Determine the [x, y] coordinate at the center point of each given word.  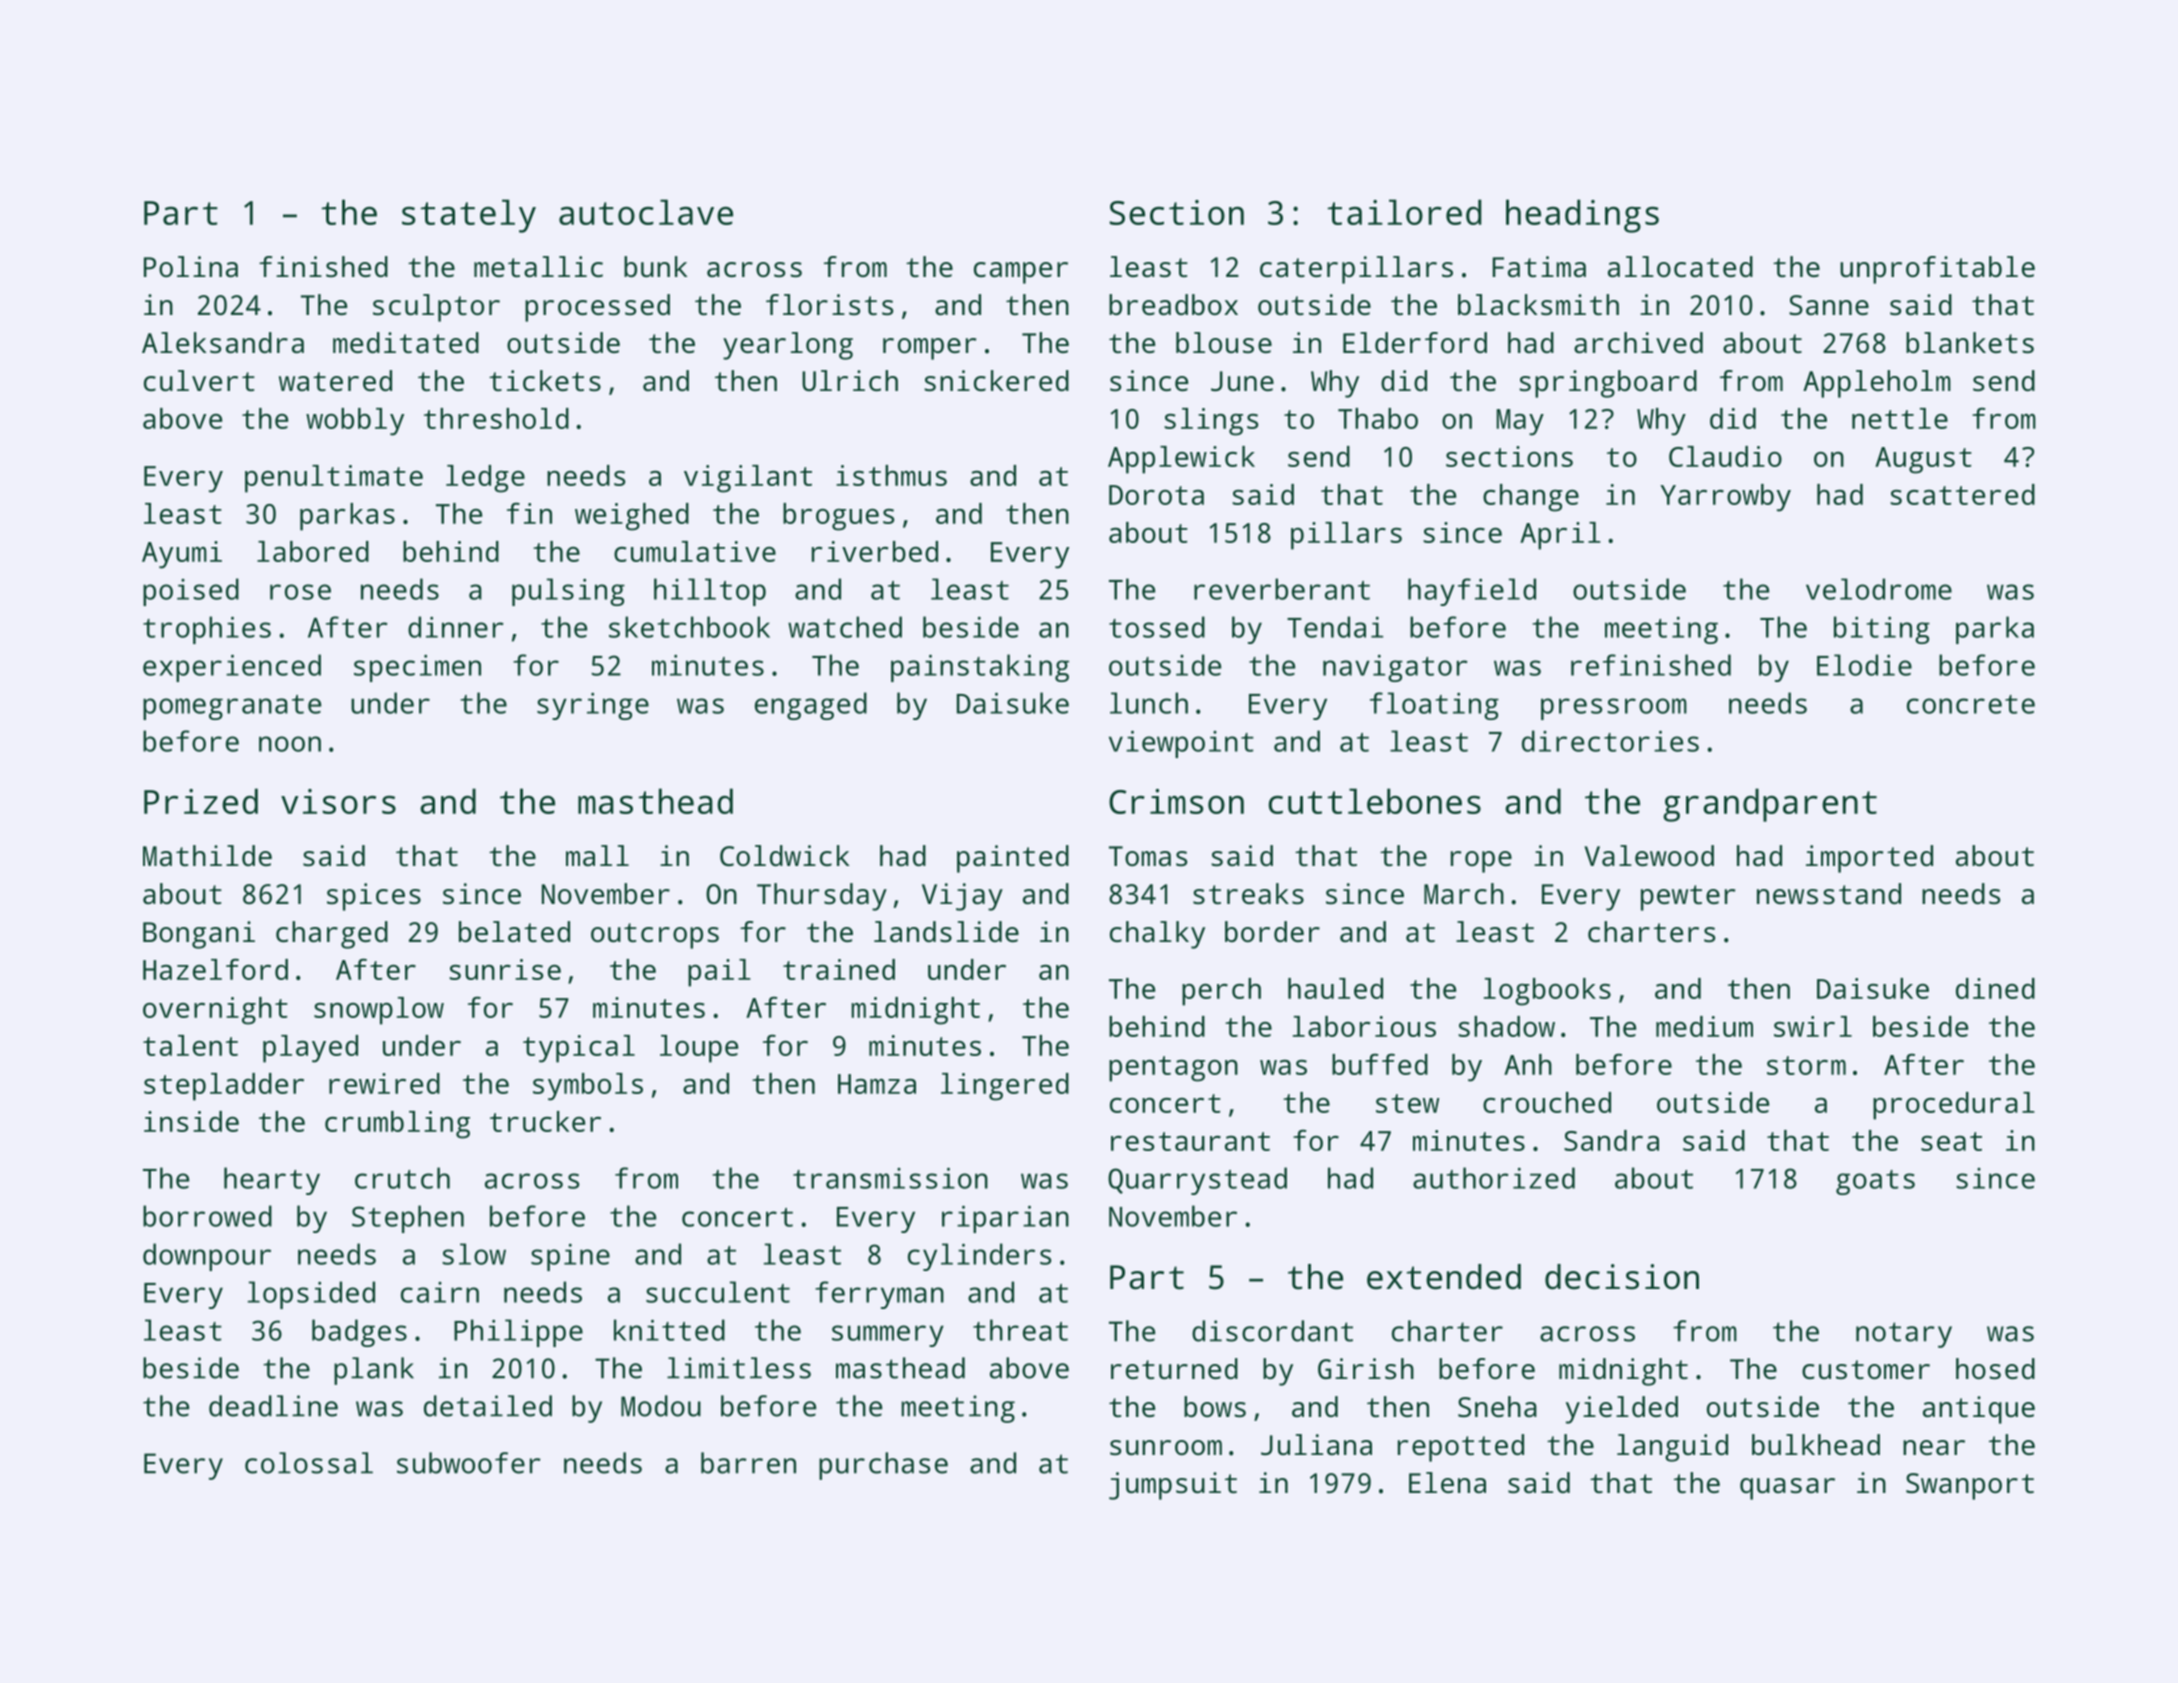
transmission [890, 1178]
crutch [402, 1178]
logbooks [1547, 992]
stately [469, 216]
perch [1221, 992]
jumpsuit [1173, 1486]
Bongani [199, 935]
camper [1021, 273]
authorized [1494, 1178]
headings [1582, 216]
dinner [456, 627]
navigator [1395, 668]
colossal [309, 1463]
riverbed [875, 551]
